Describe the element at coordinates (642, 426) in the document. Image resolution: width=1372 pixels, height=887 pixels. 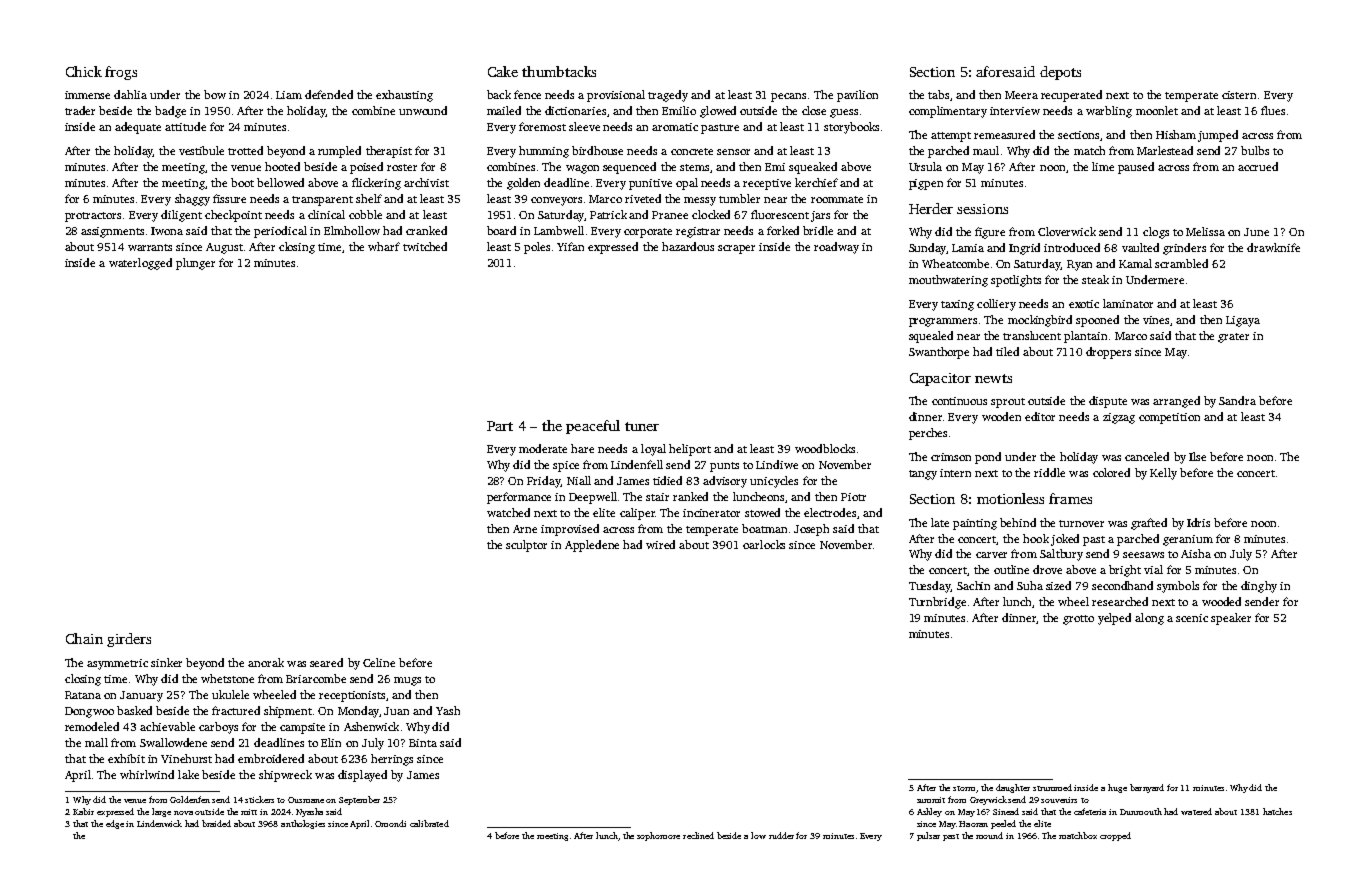
I see `tuner` at that location.
